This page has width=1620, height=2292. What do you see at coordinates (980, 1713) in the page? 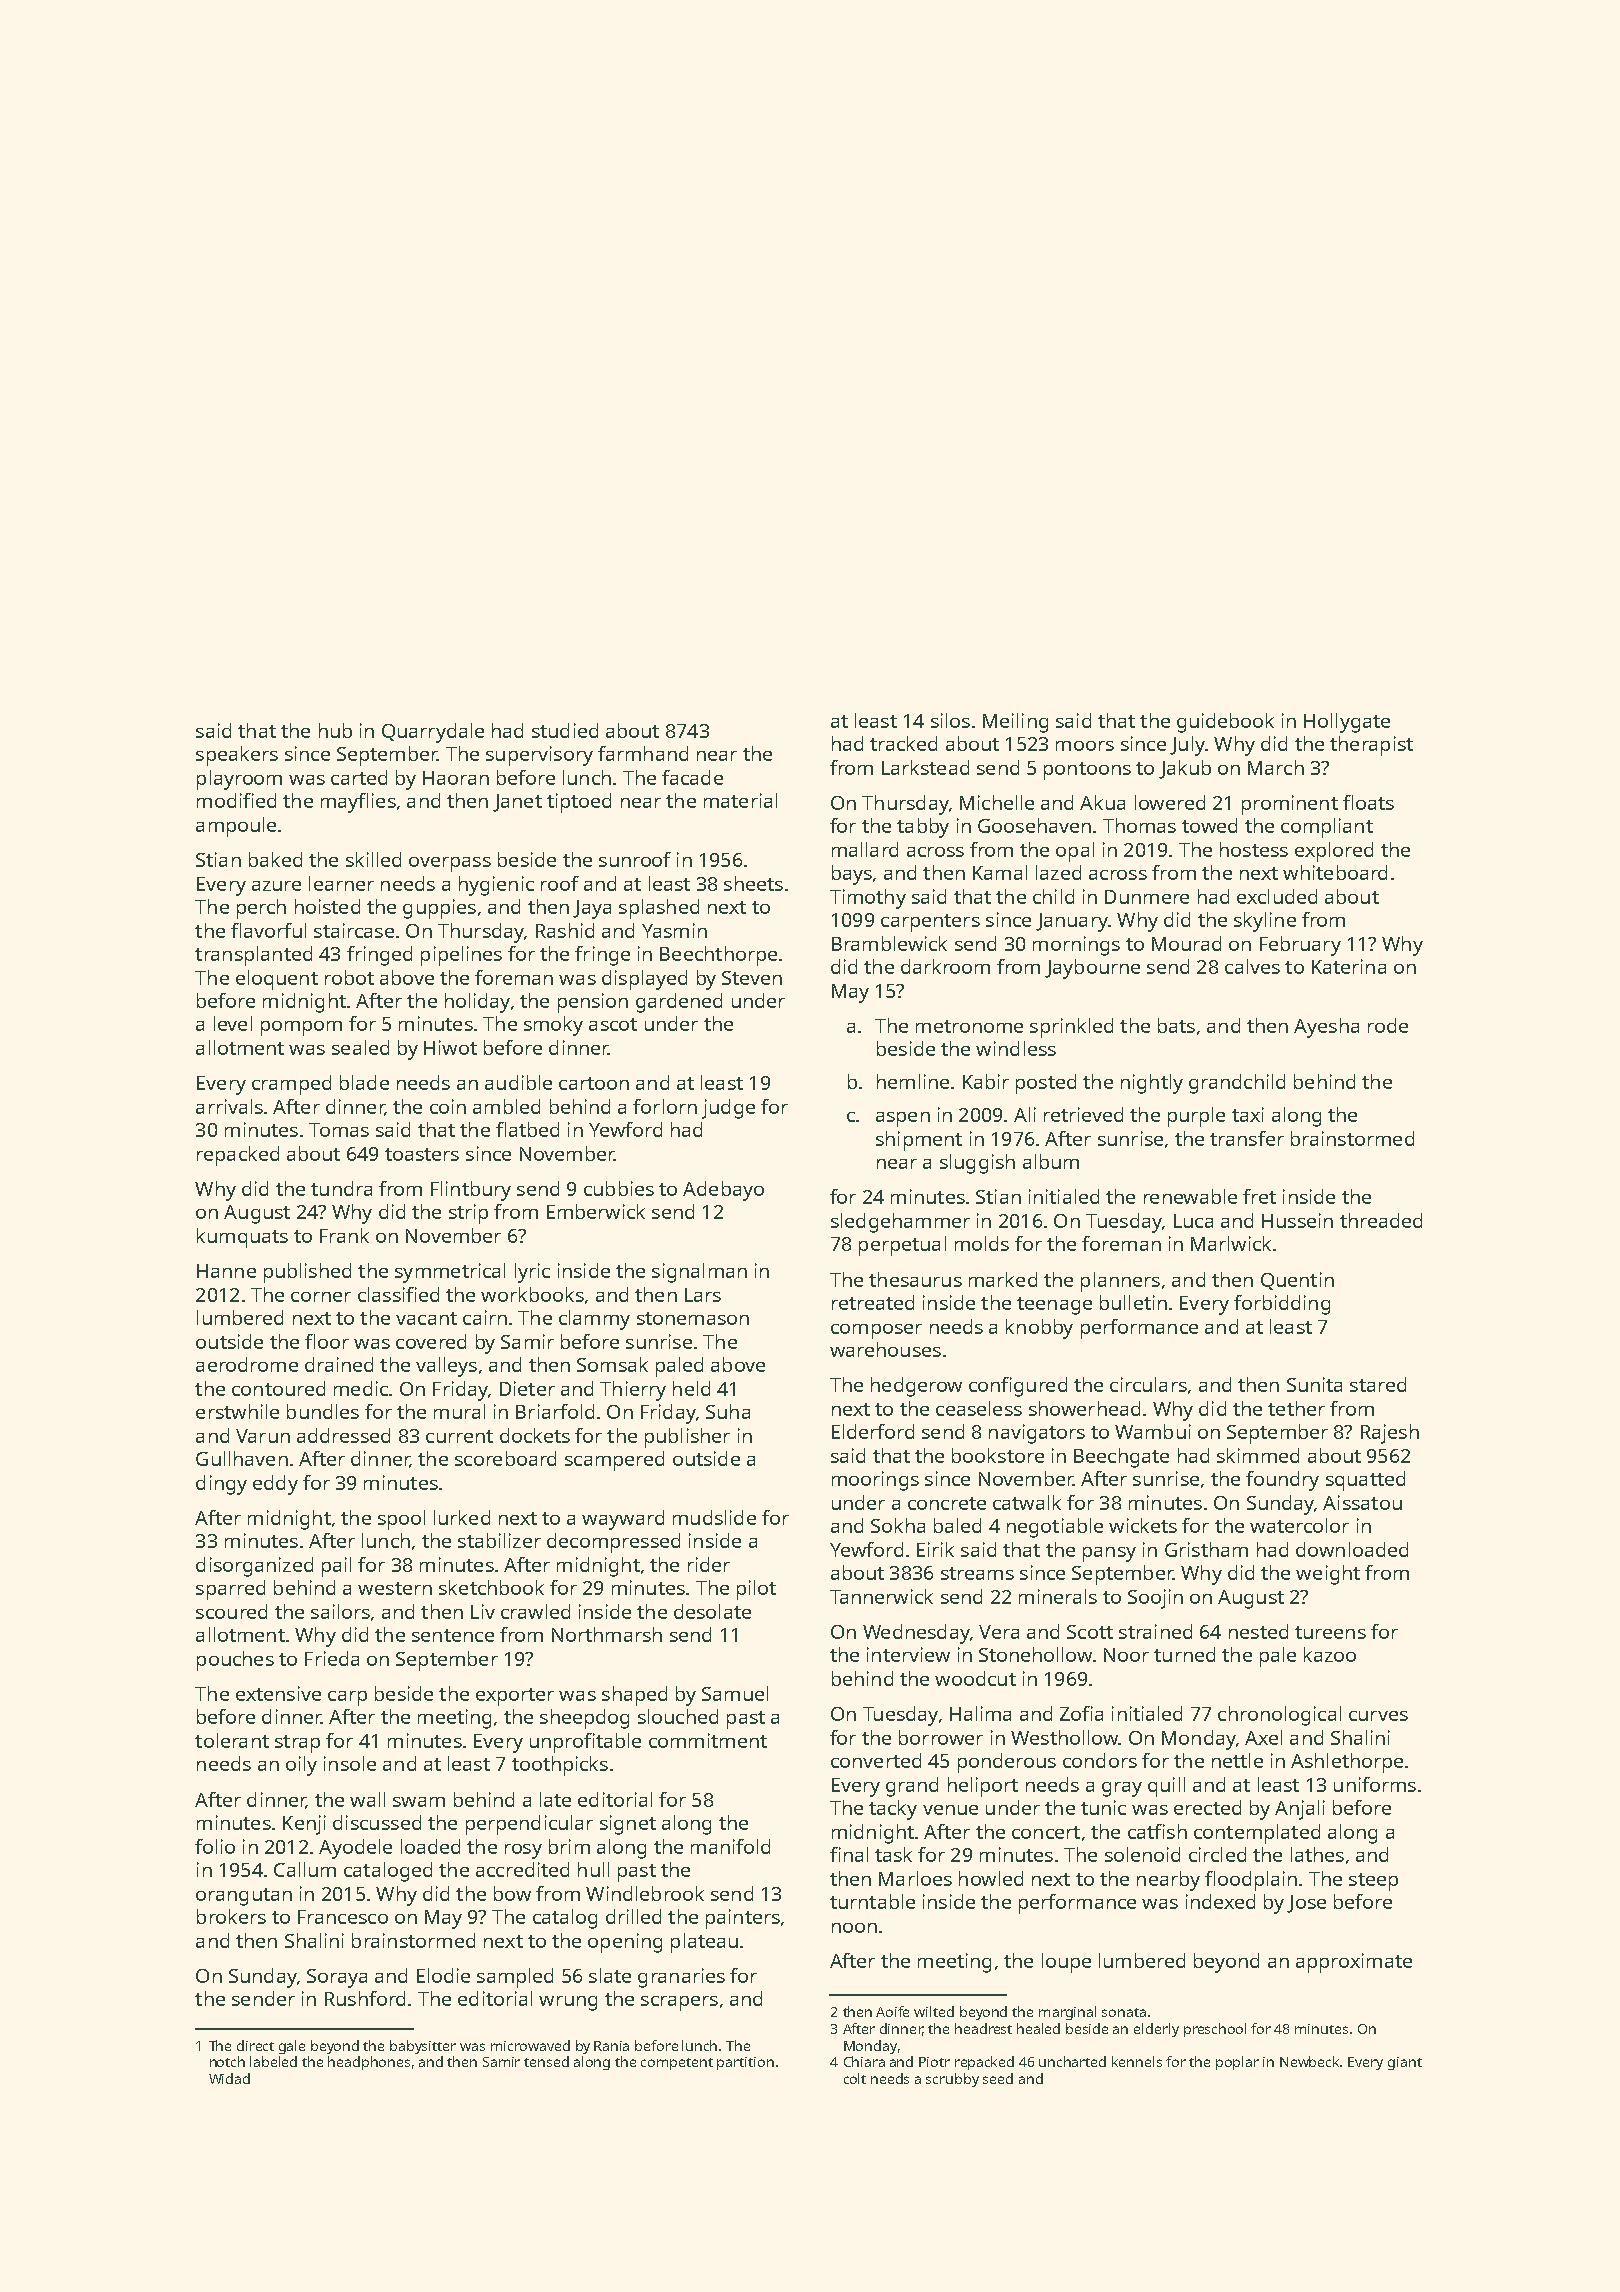
I see `Halima` at bounding box center [980, 1713].
